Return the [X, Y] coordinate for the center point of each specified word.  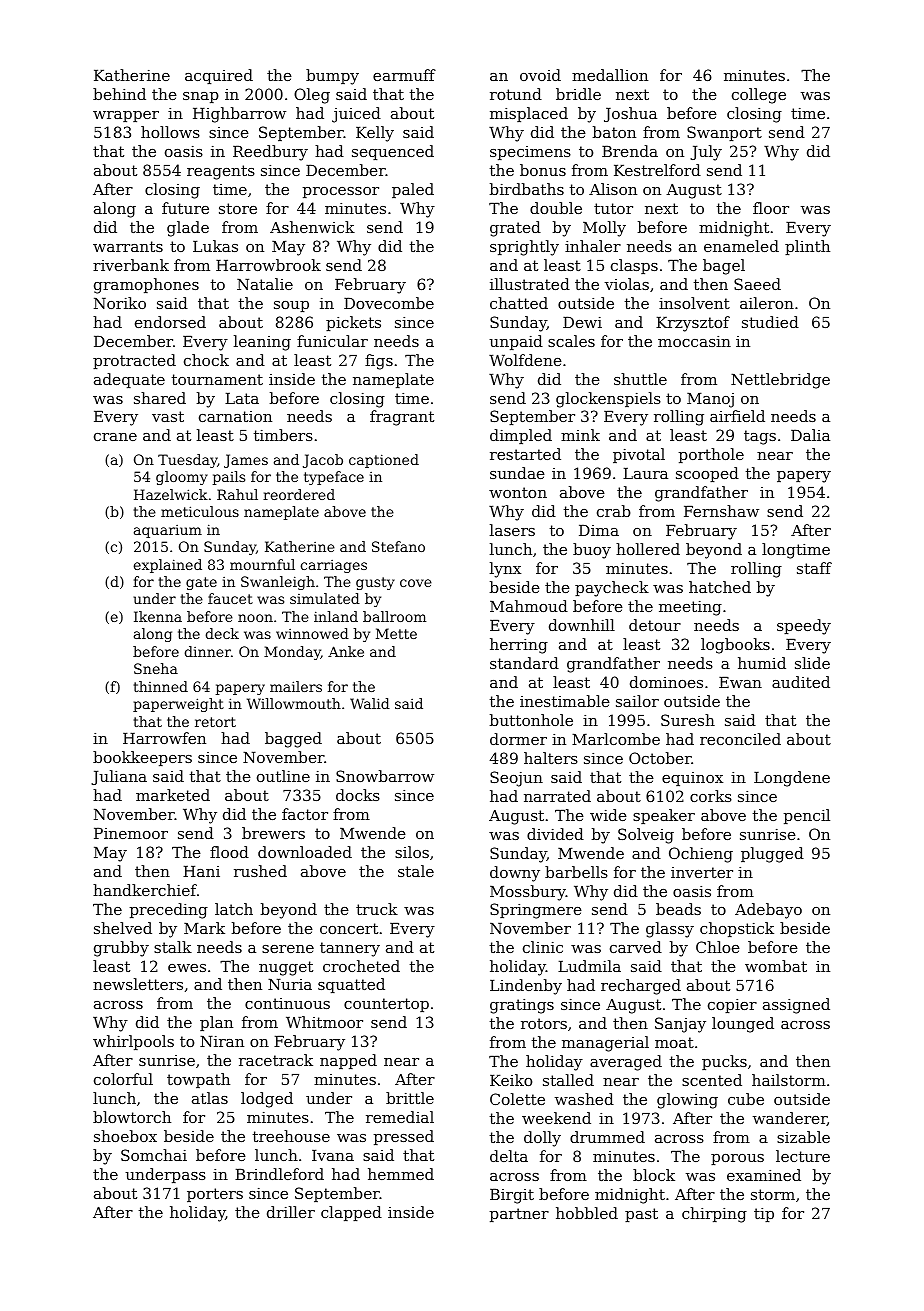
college [759, 96]
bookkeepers [142, 758]
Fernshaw [721, 511]
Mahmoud [529, 606]
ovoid [540, 75]
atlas [210, 1098]
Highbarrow [239, 115]
